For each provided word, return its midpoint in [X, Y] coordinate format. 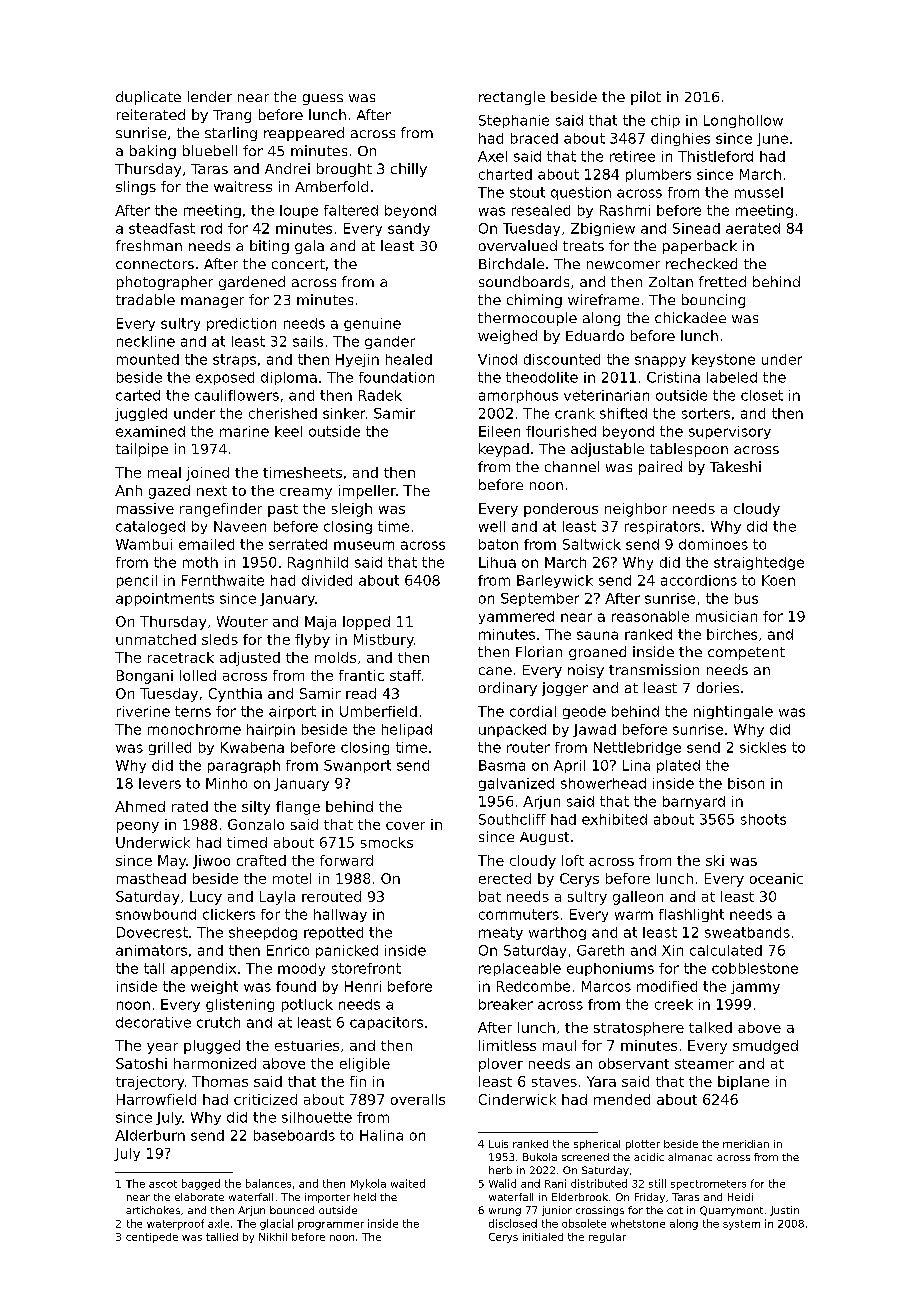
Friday [650, 1198]
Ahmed [140, 806]
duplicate [148, 98]
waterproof [175, 1224]
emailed [206, 544]
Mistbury [384, 641]
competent [746, 653]
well [492, 526]
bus [746, 598]
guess [323, 99]
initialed [543, 1237]
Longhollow [743, 121]
